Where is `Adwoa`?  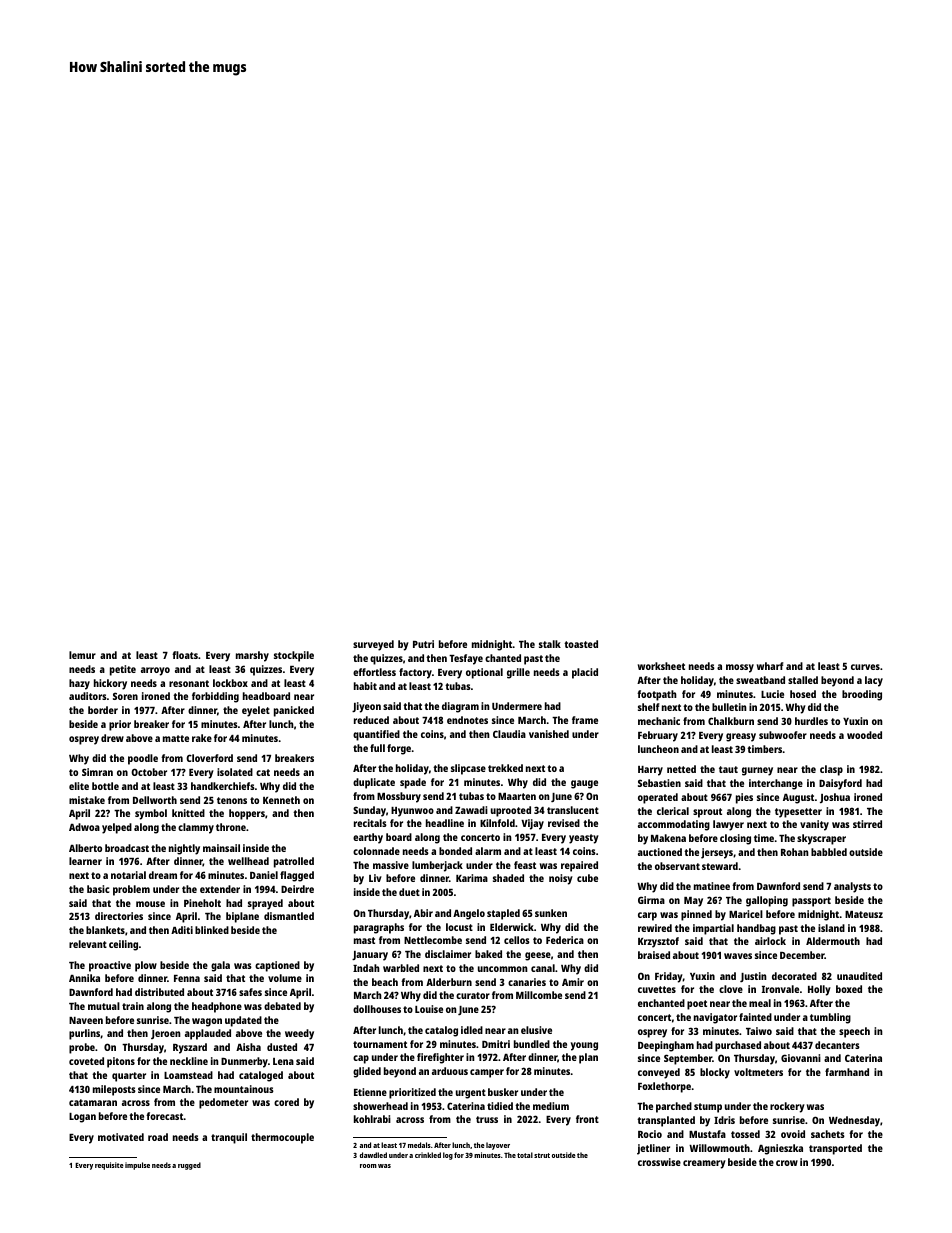 Adwoa is located at coordinates (84, 827).
